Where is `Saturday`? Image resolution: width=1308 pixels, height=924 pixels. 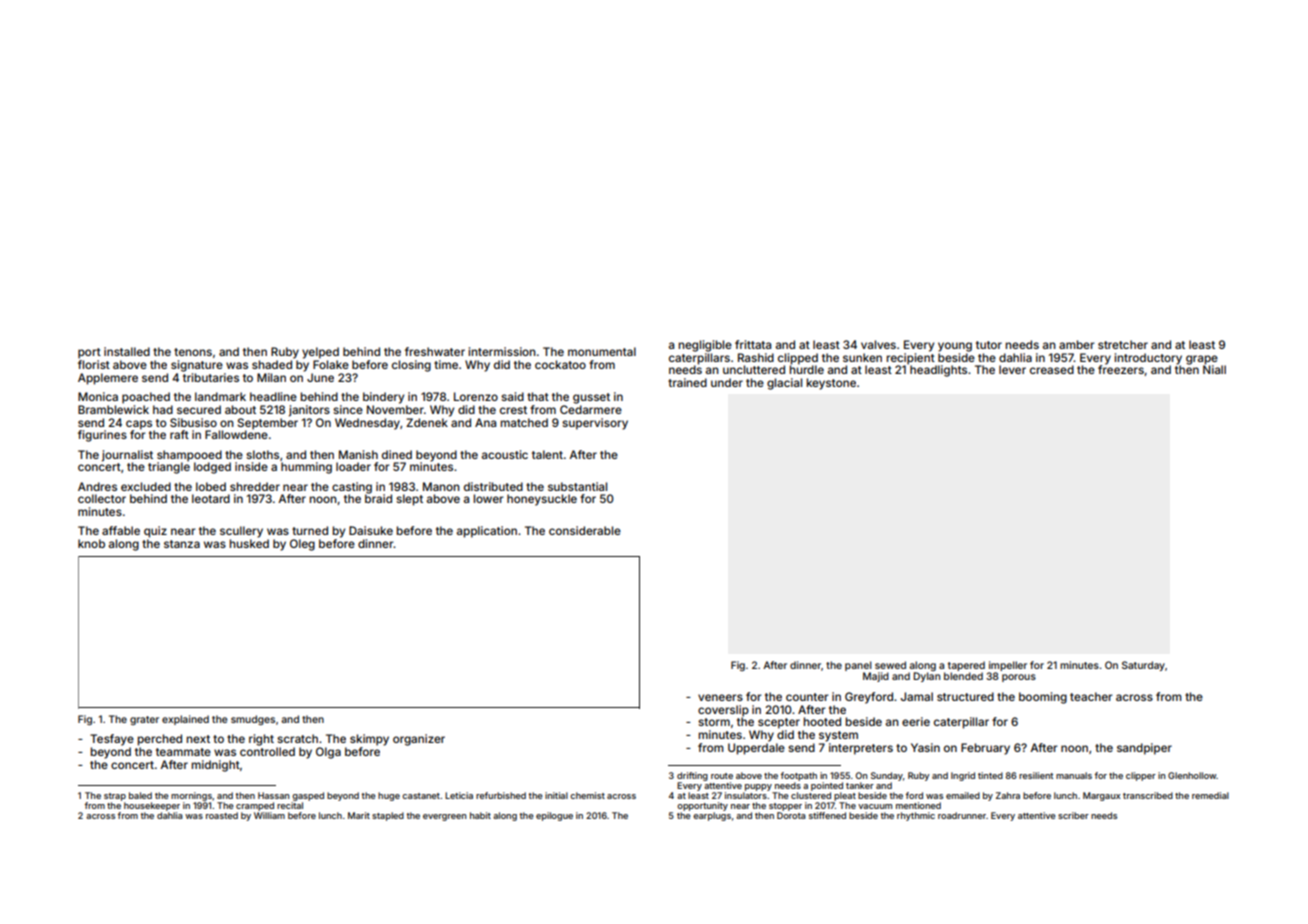 Saturday is located at coordinates (1143, 666).
